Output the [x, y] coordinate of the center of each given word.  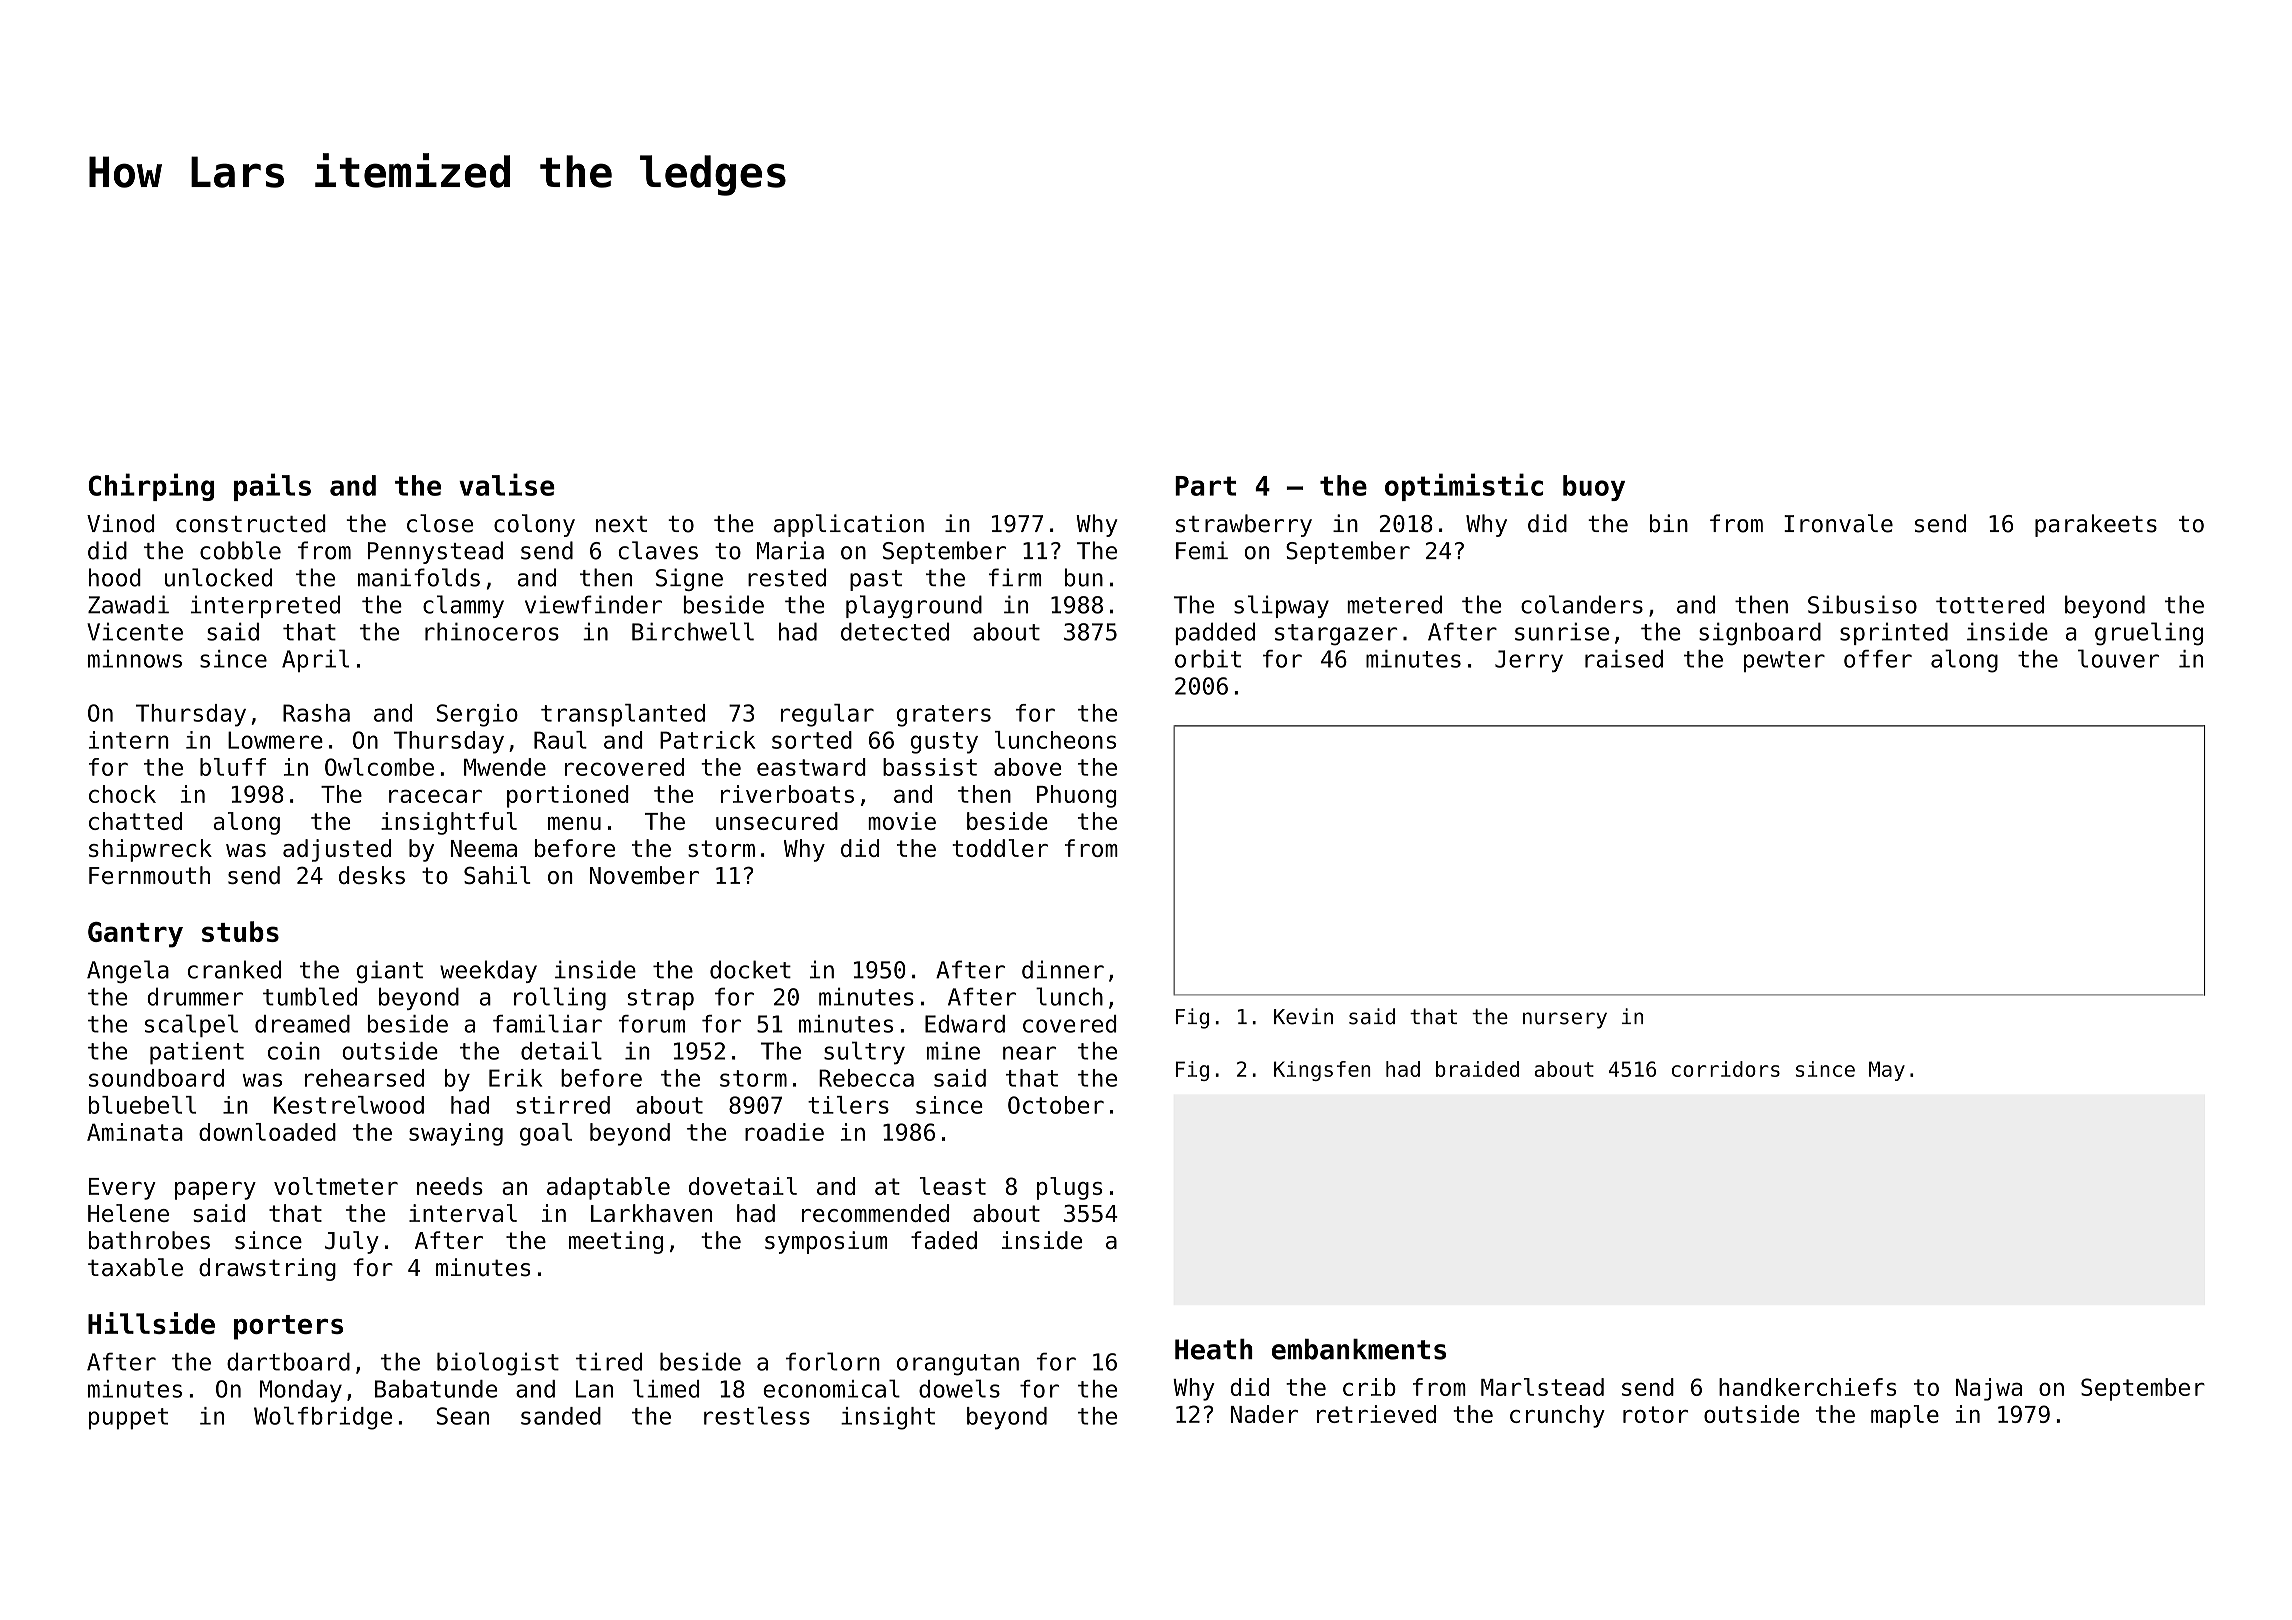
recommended [875, 1213]
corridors [1726, 1069]
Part [1205, 486]
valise [507, 484]
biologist [498, 1364]
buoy [1594, 488]
